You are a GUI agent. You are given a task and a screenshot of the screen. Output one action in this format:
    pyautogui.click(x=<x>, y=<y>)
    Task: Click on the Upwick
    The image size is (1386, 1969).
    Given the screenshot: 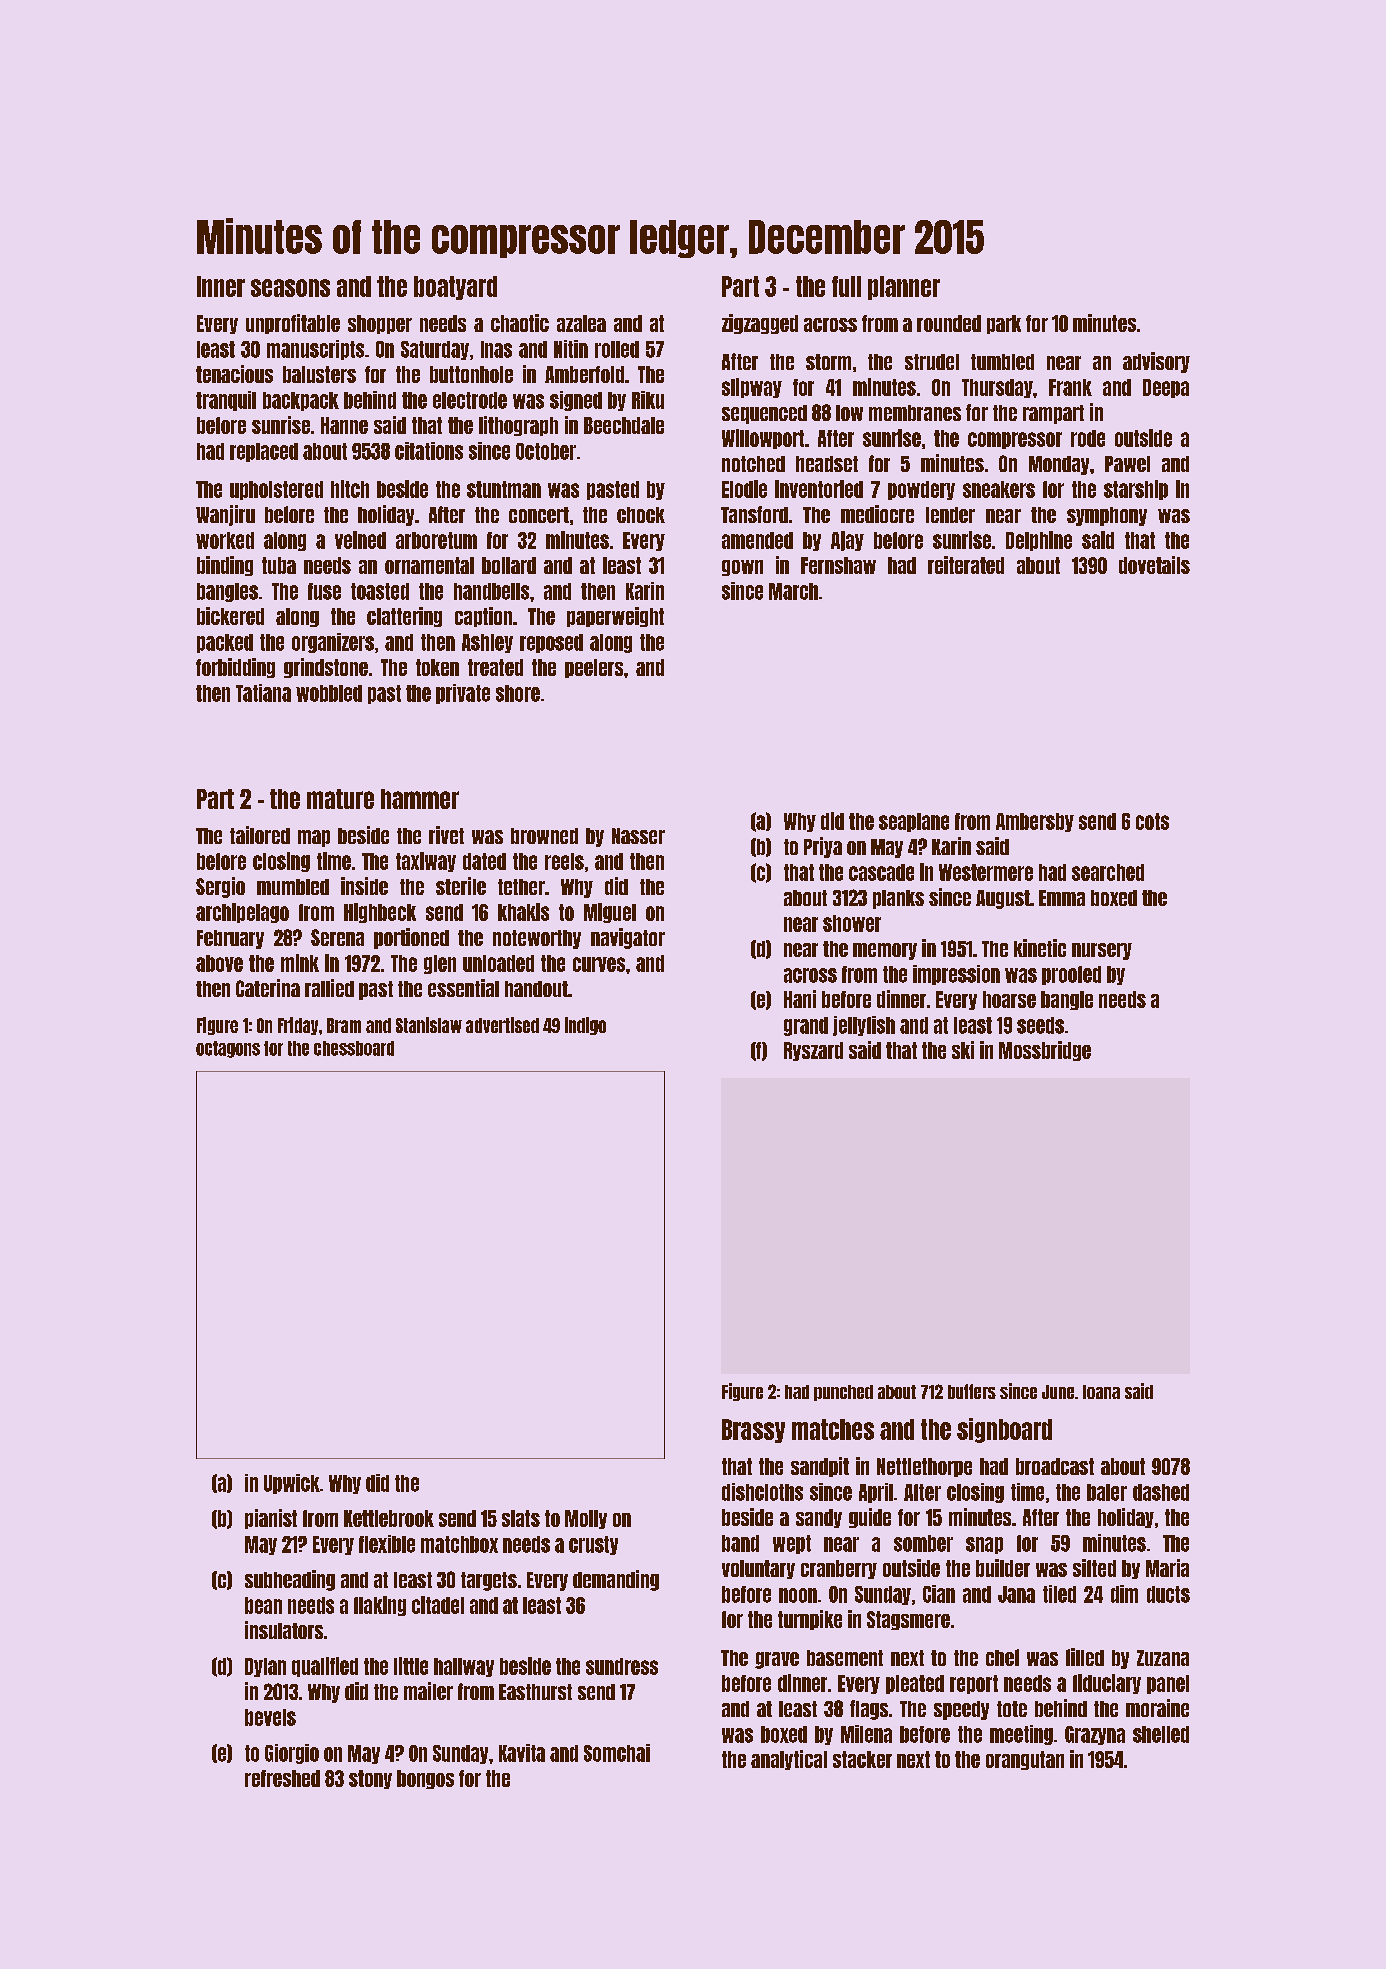 What is the action you would take?
    pyautogui.click(x=292, y=1484)
